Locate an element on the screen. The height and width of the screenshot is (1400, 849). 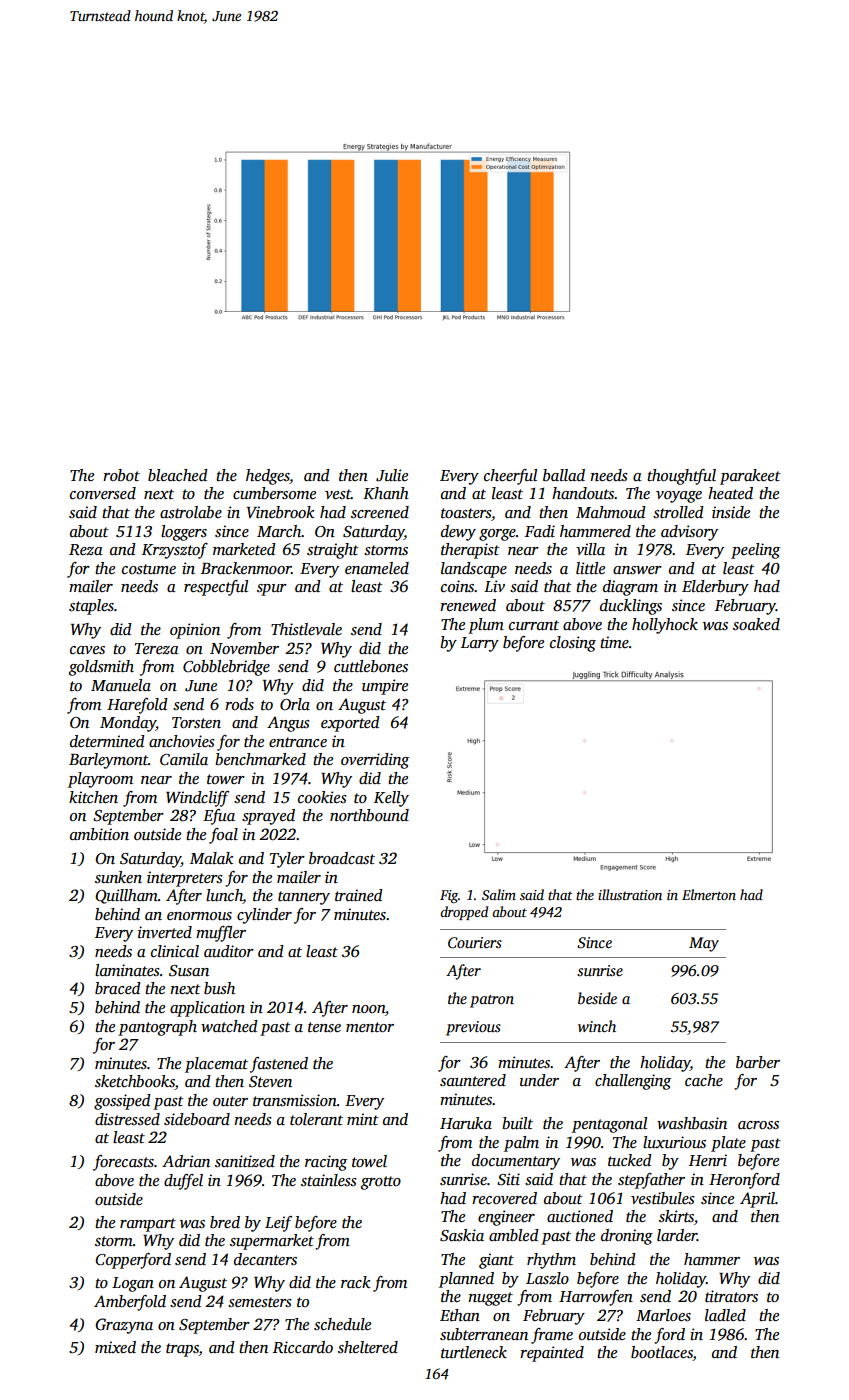
overriding is located at coordinates (375, 761).
